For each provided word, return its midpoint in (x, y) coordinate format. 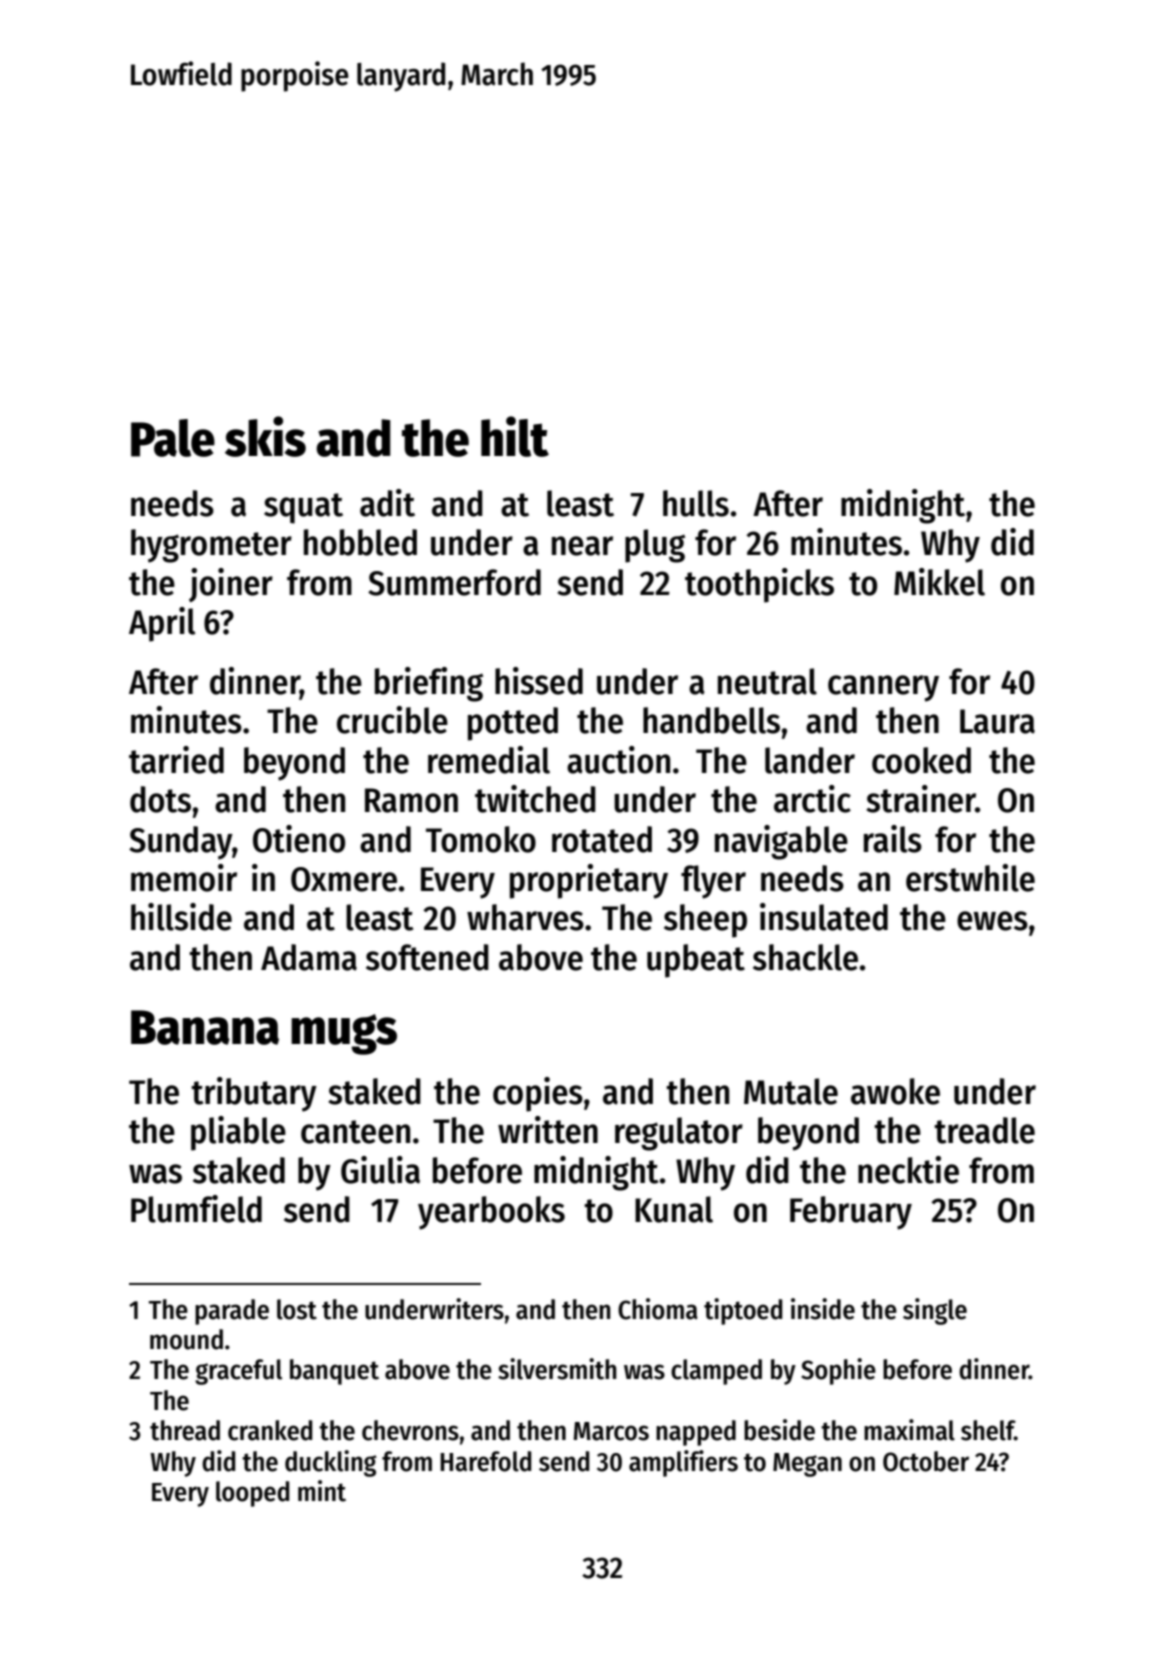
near (582, 546)
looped (252, 1494)
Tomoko (481, 839)
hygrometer (211, 546)
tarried (176, 760)
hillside (181, 917)
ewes (992, 921)
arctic (812, 799)
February (851, 1213)
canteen (355, 1132)
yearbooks (491, 1213)
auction (618, 760)
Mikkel (939, 582)
